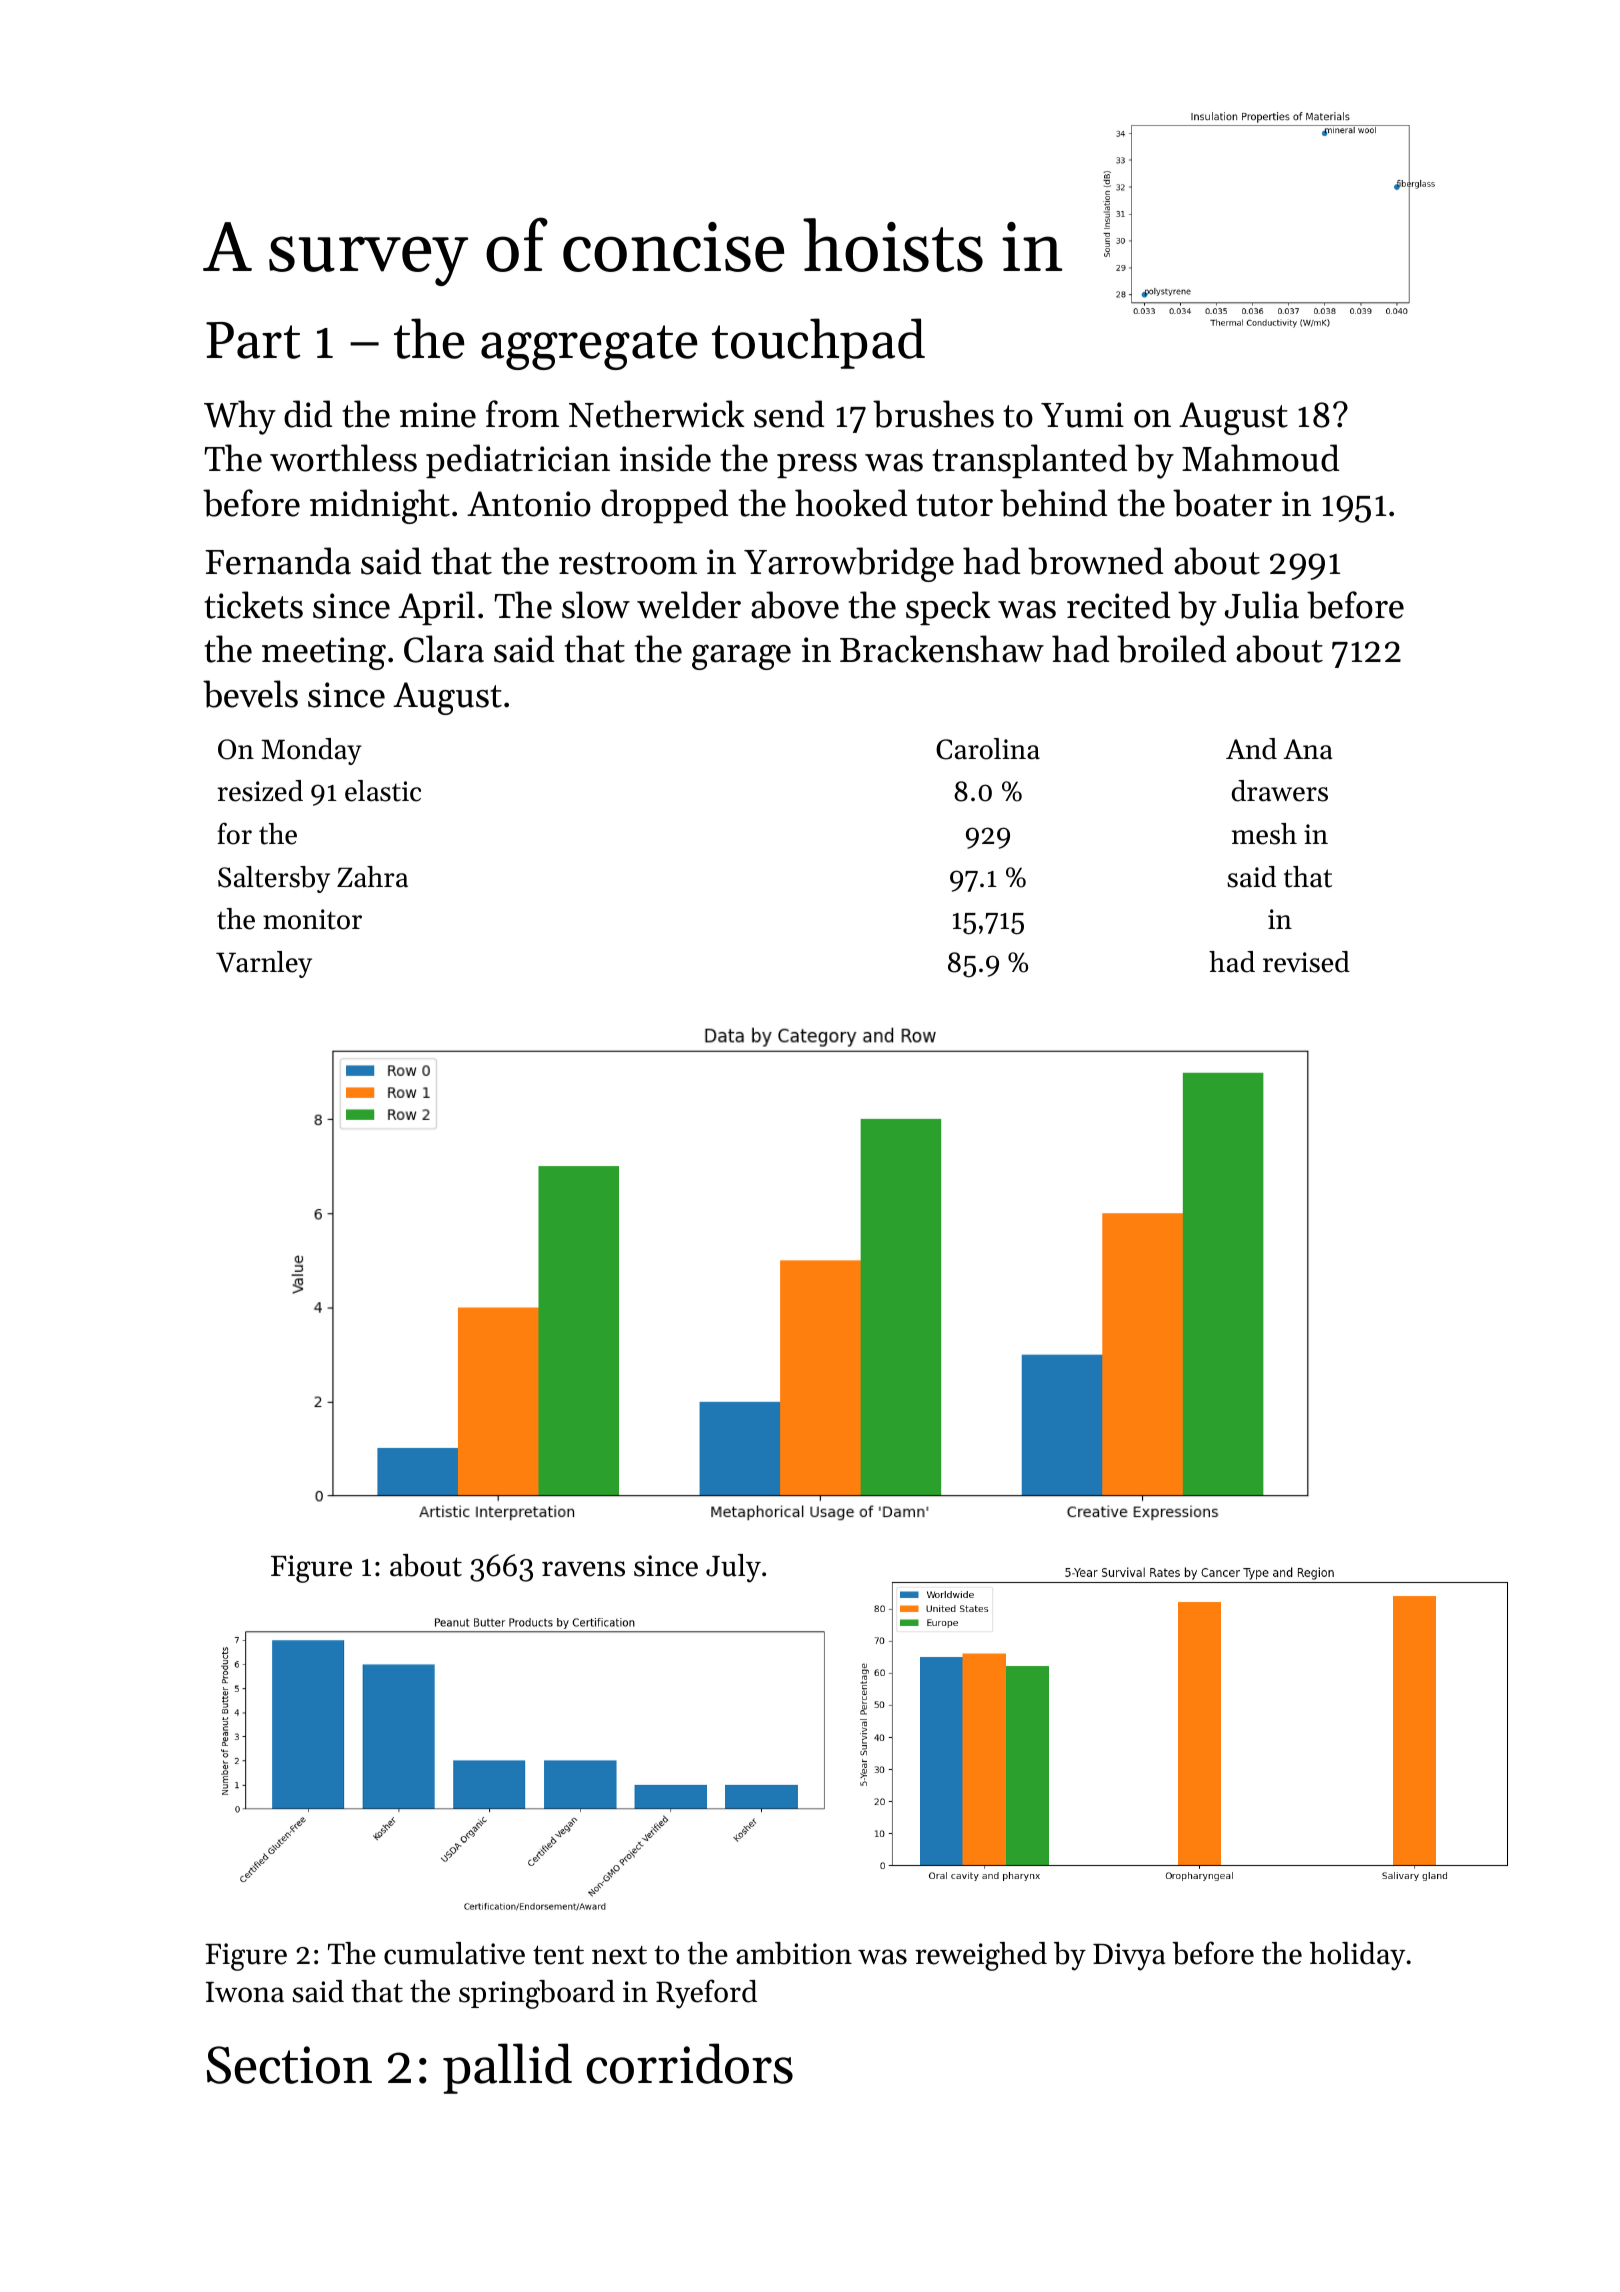 The image size is (1620, 2292). What do you see at coordinates (240, 417) in the page?
I see `Why` at bounding box center [240, 417].
